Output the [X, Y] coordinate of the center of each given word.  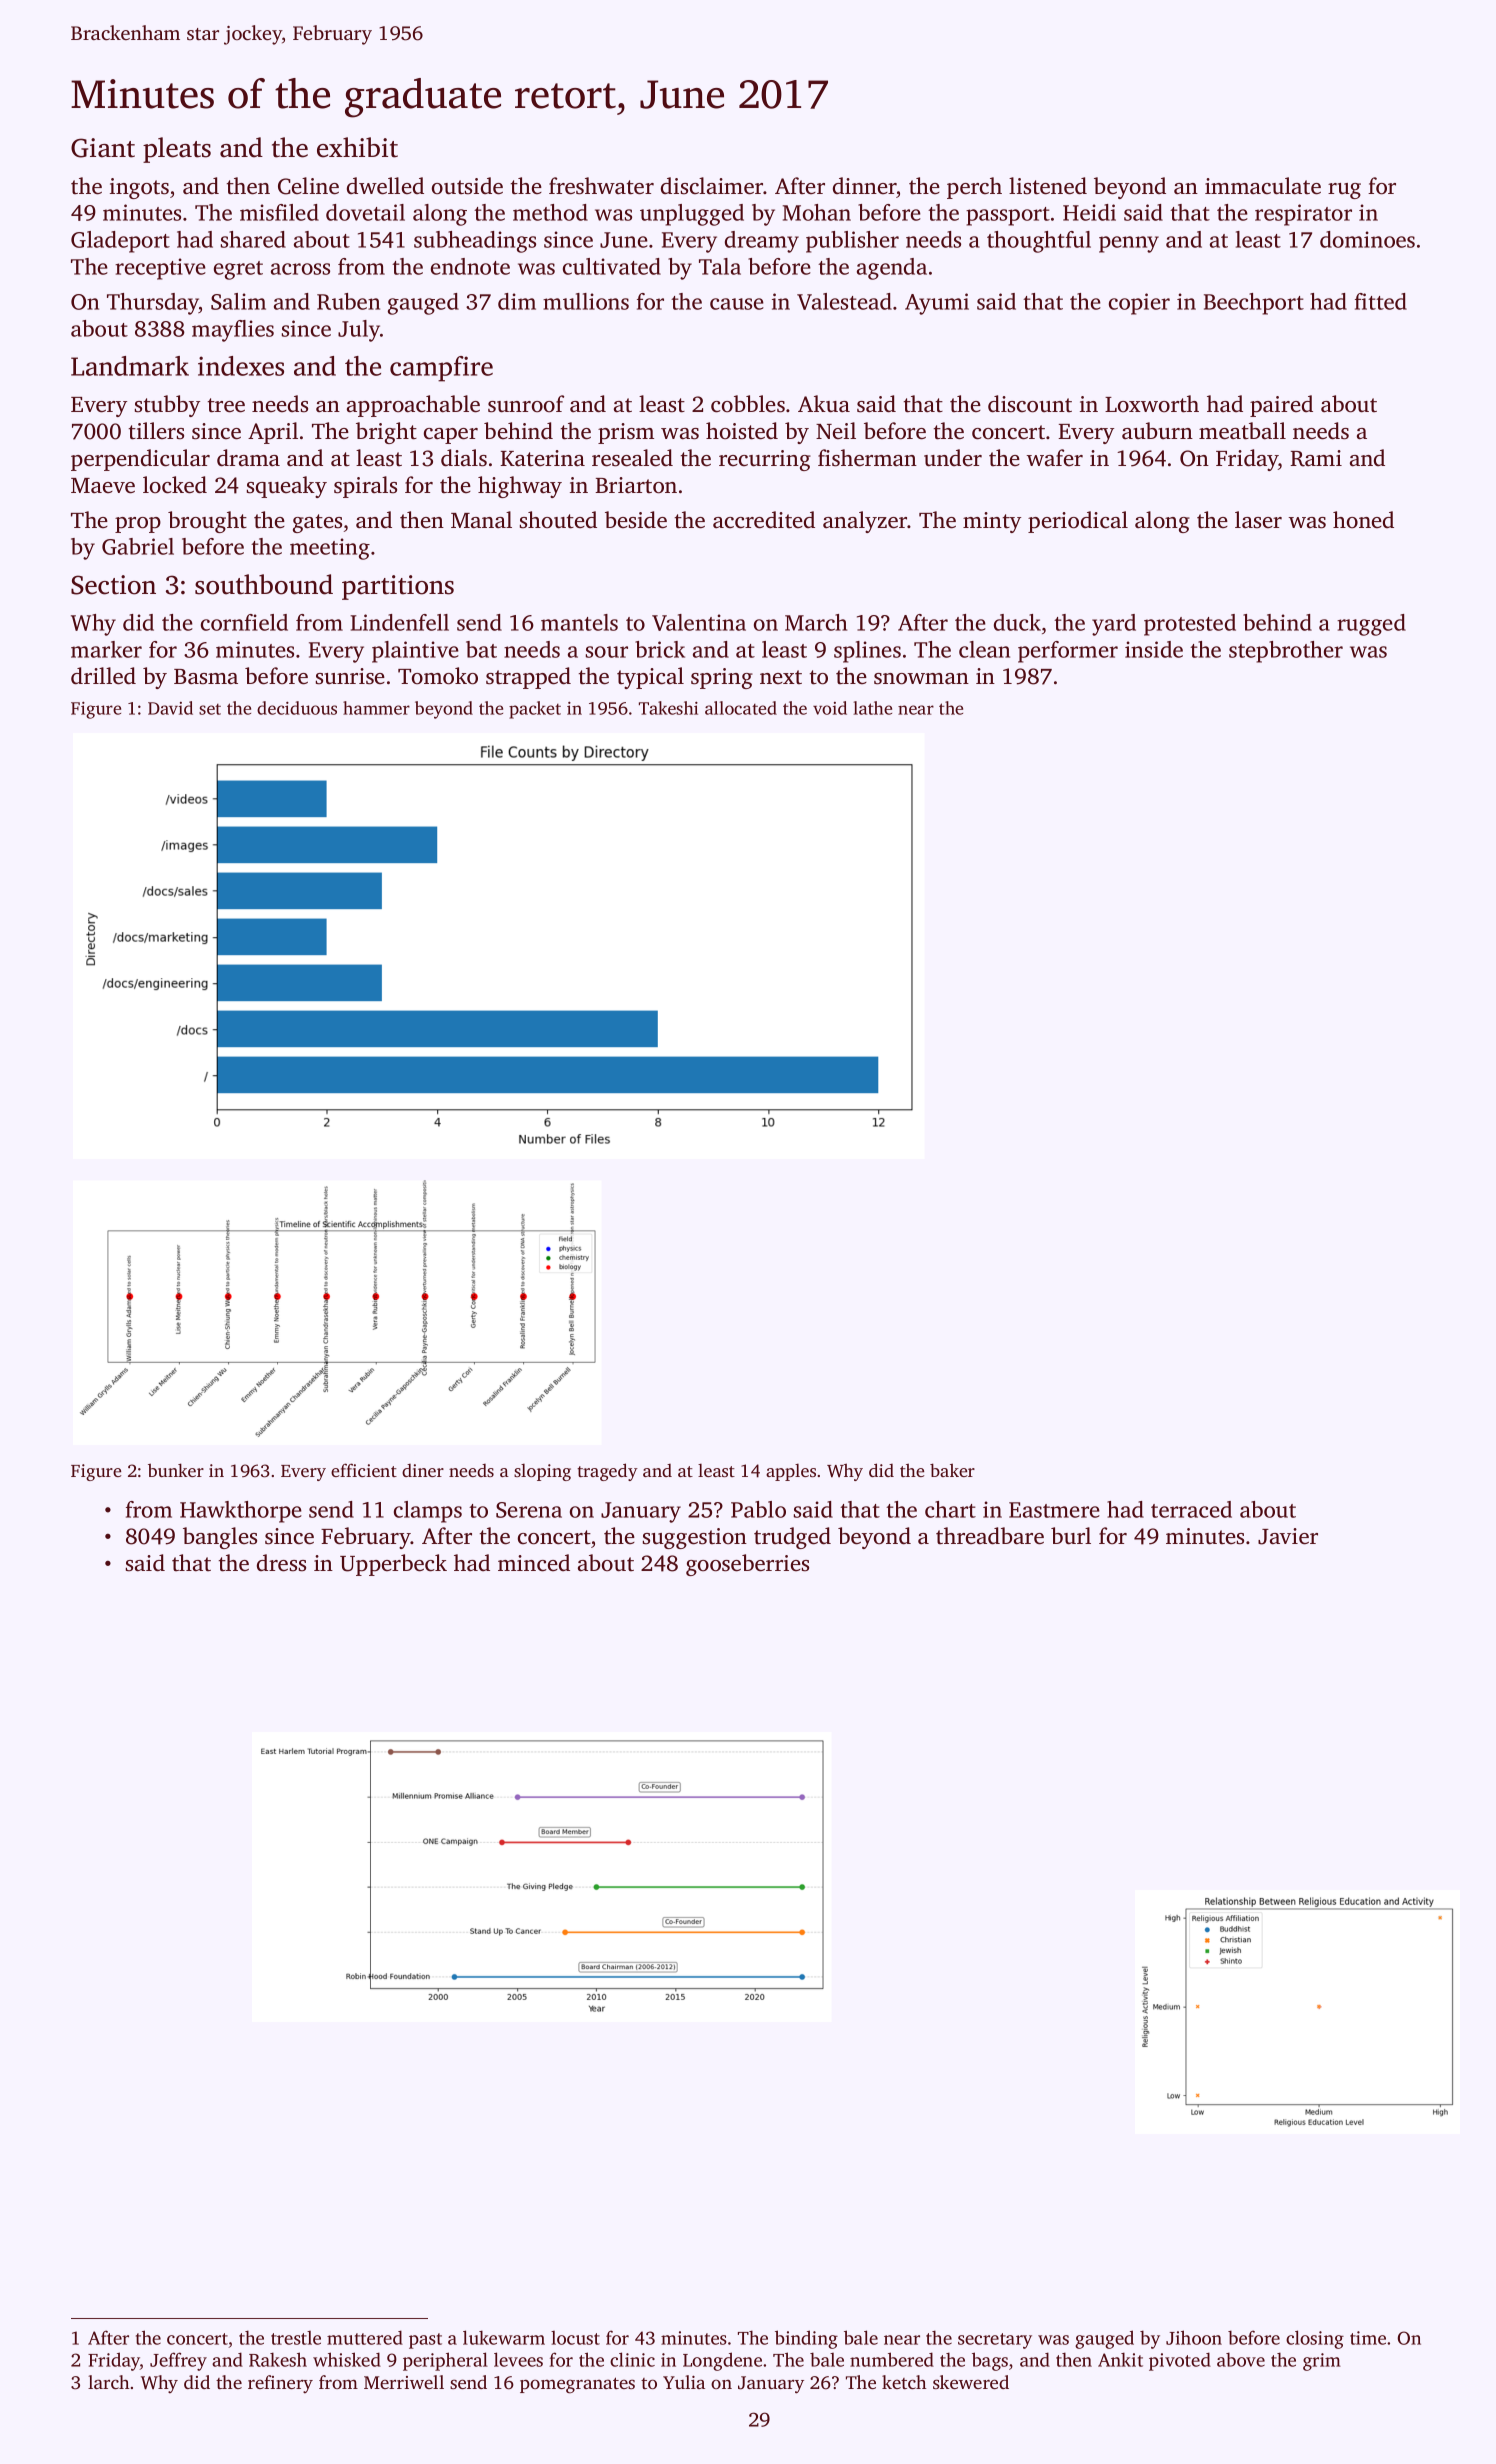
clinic [632, 2359]
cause [737, 304]
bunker [176, 1470]
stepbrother [1286, 652]
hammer [376, 708]
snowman [921, 679]
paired [1281, 406]
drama [248, 457]
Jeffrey [178, 2361]
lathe [872, 708]
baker [952, 1470]
